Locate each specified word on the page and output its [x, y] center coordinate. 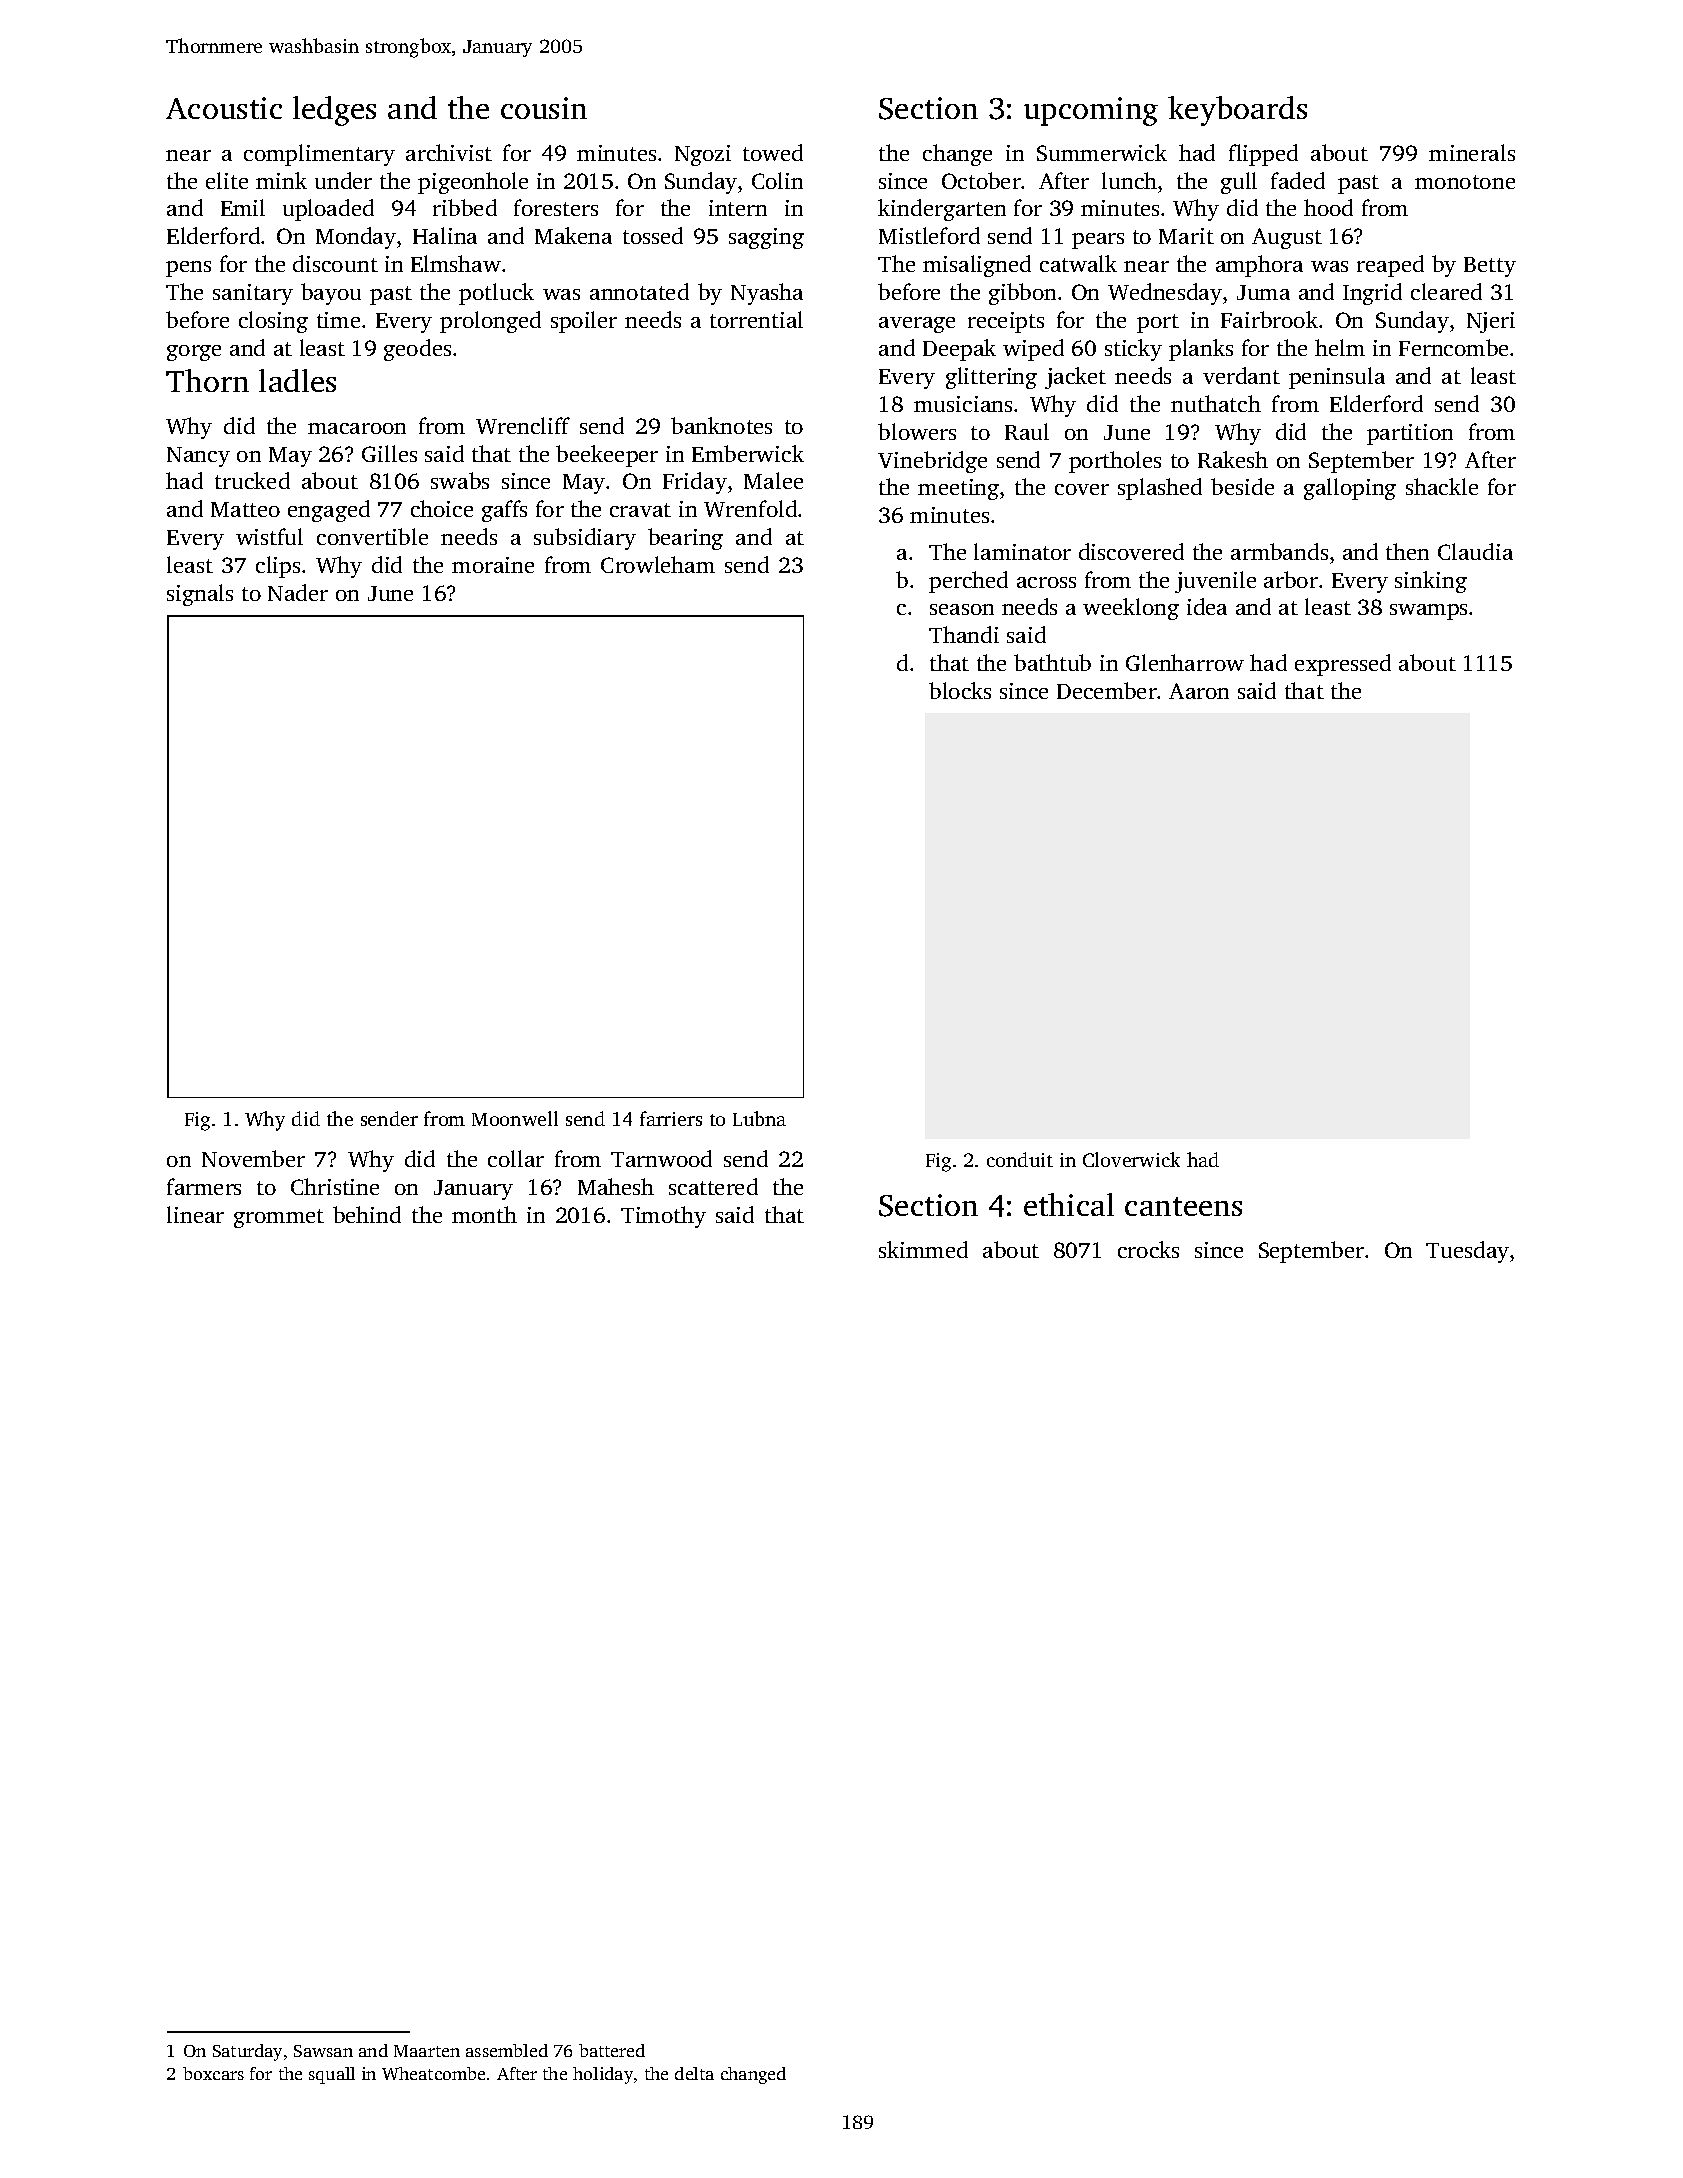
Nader [298, 592]
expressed [1343, 665]
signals [200, 595]
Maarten [427, 2051]
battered [612, 2050]
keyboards [1237, 111]
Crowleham [658, 564]
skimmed [923, 1249]
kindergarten [942, 210]
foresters [556, 207]
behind [367, 1214]
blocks [960, 690]
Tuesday [1467, 1252]
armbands [1279, 551]
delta [694, 2073]
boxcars [213, 2073]
